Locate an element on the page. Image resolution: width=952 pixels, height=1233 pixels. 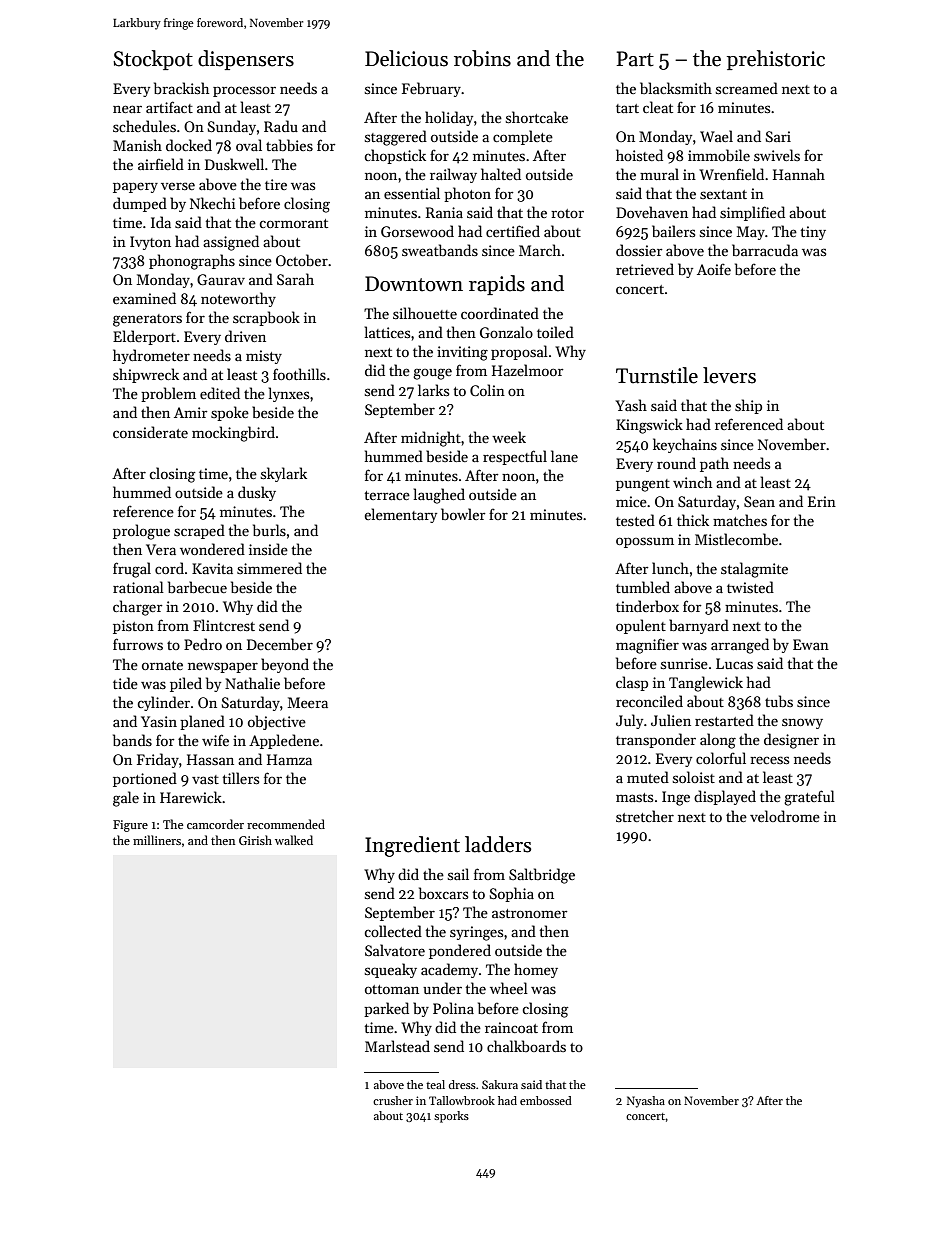
Sean is located at coordinates (759, 501).
